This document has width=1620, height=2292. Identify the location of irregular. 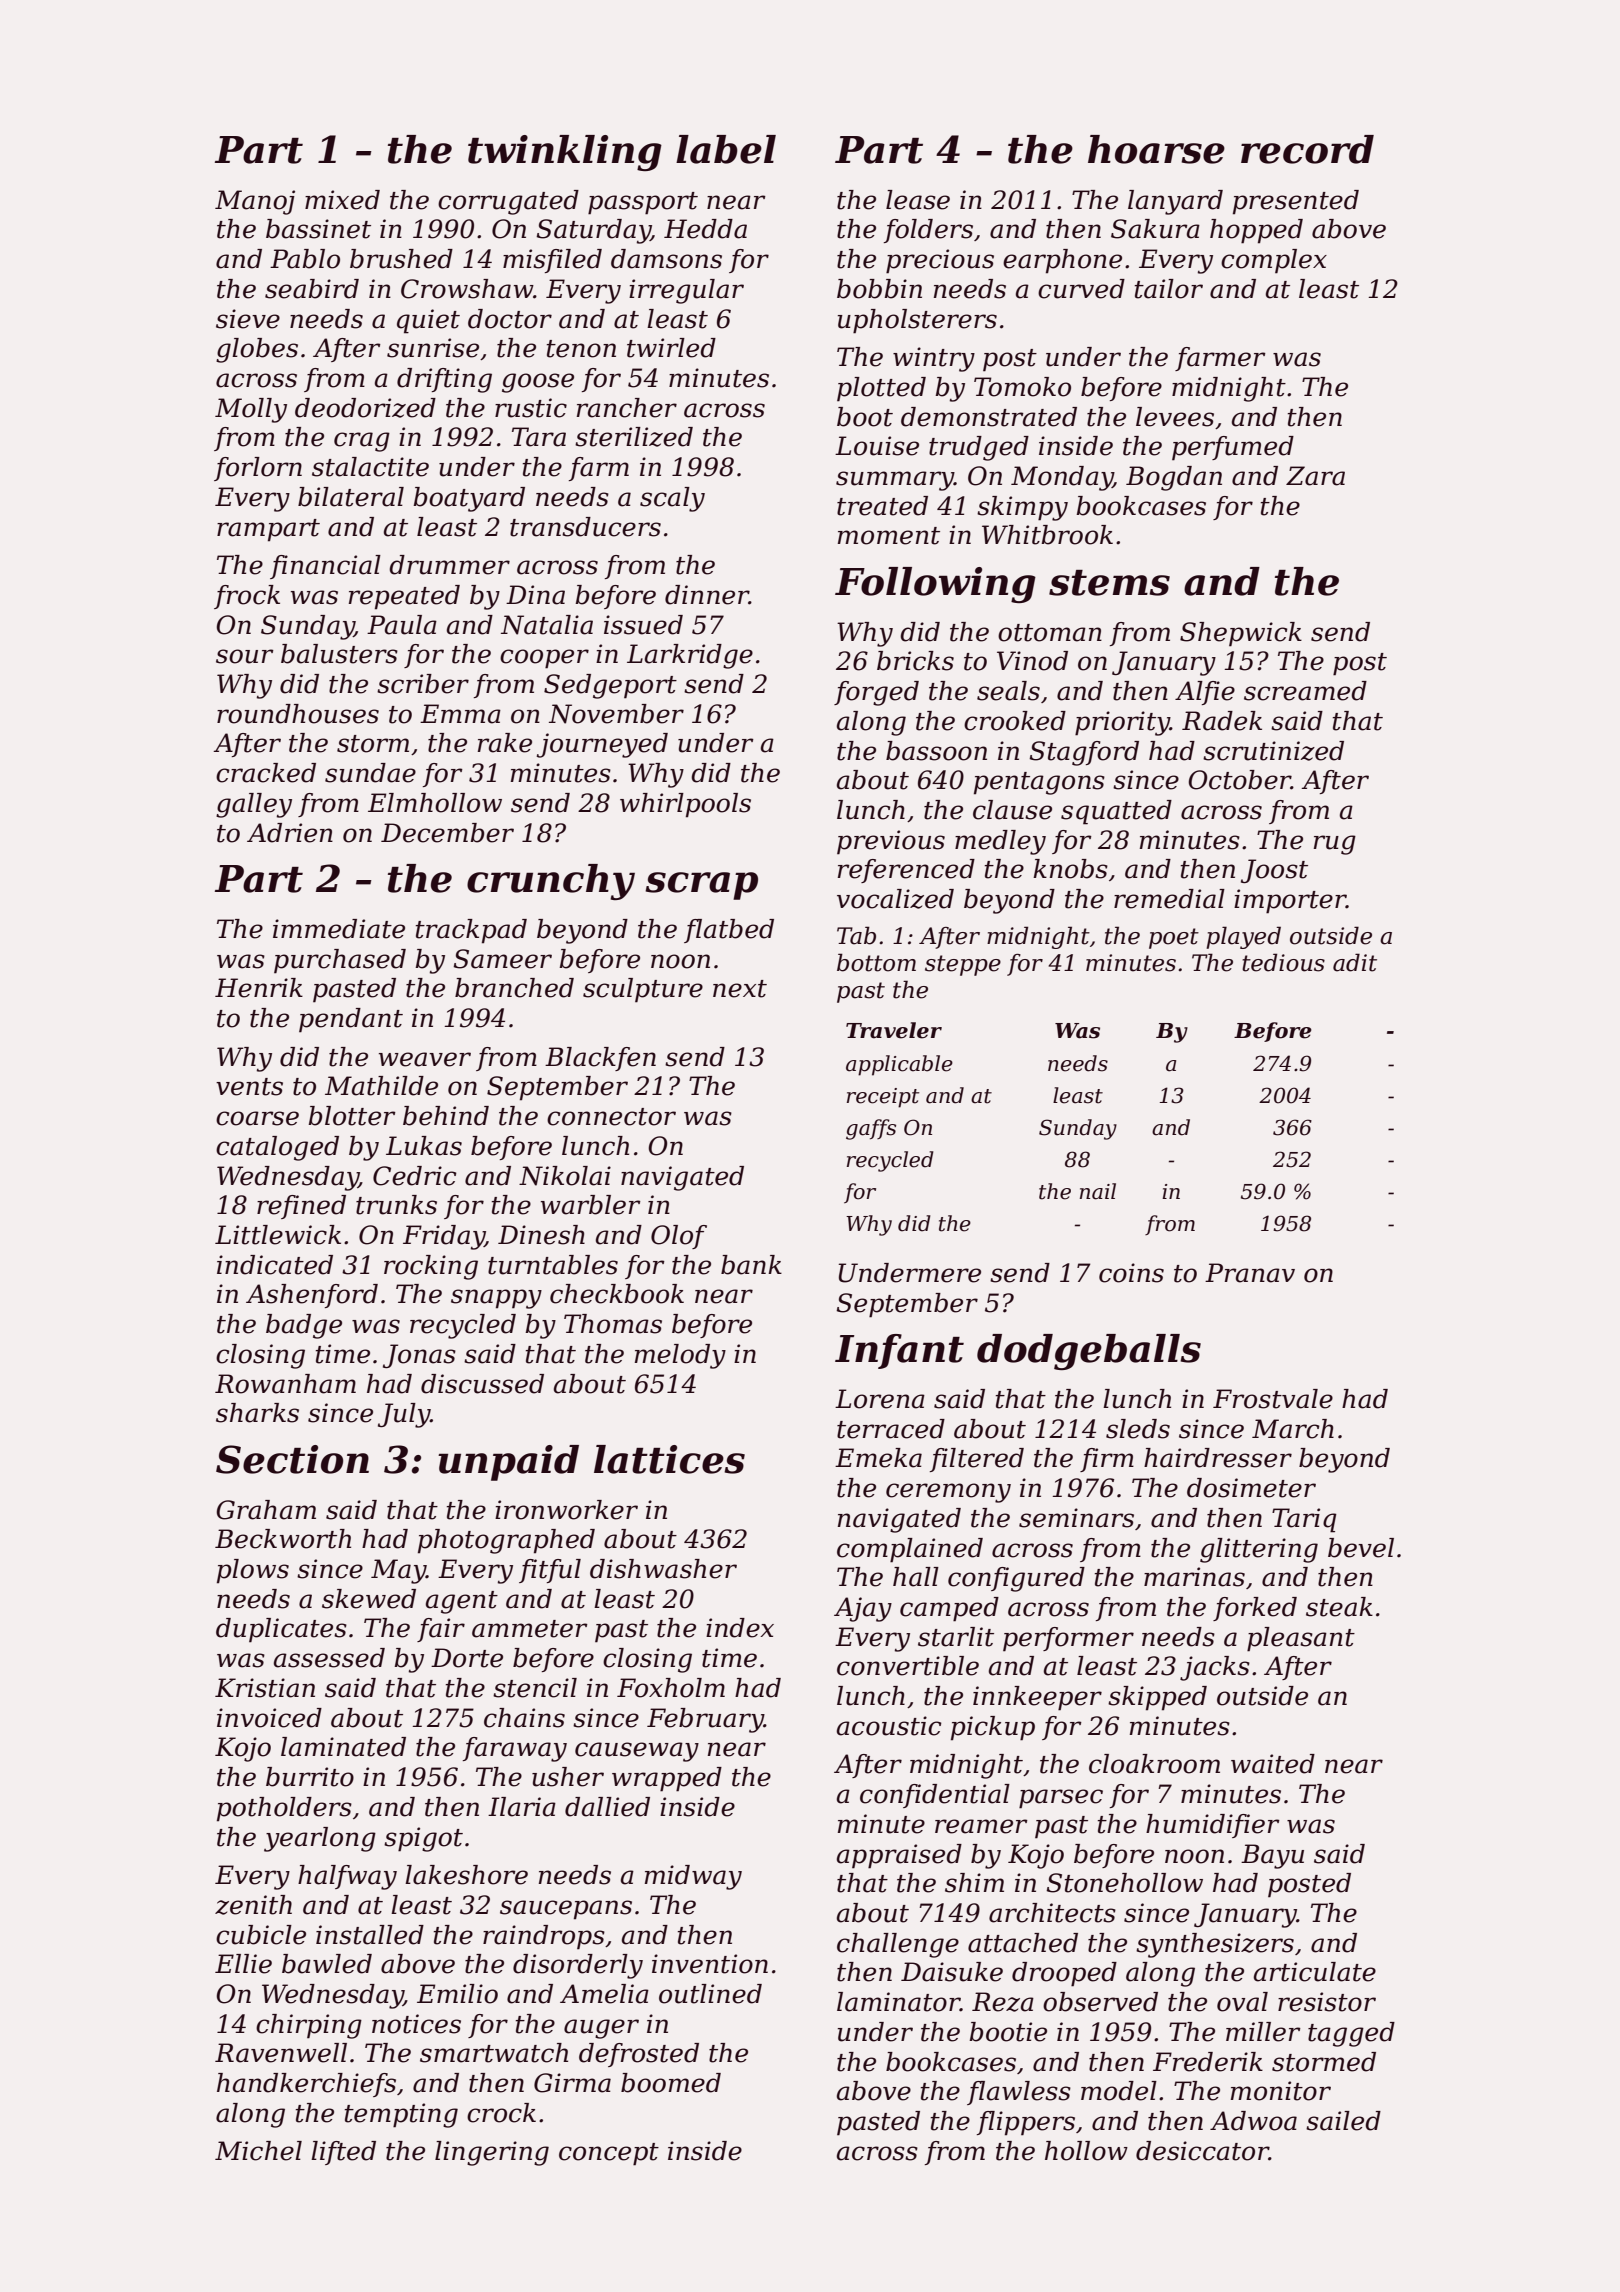
(686, 291).
